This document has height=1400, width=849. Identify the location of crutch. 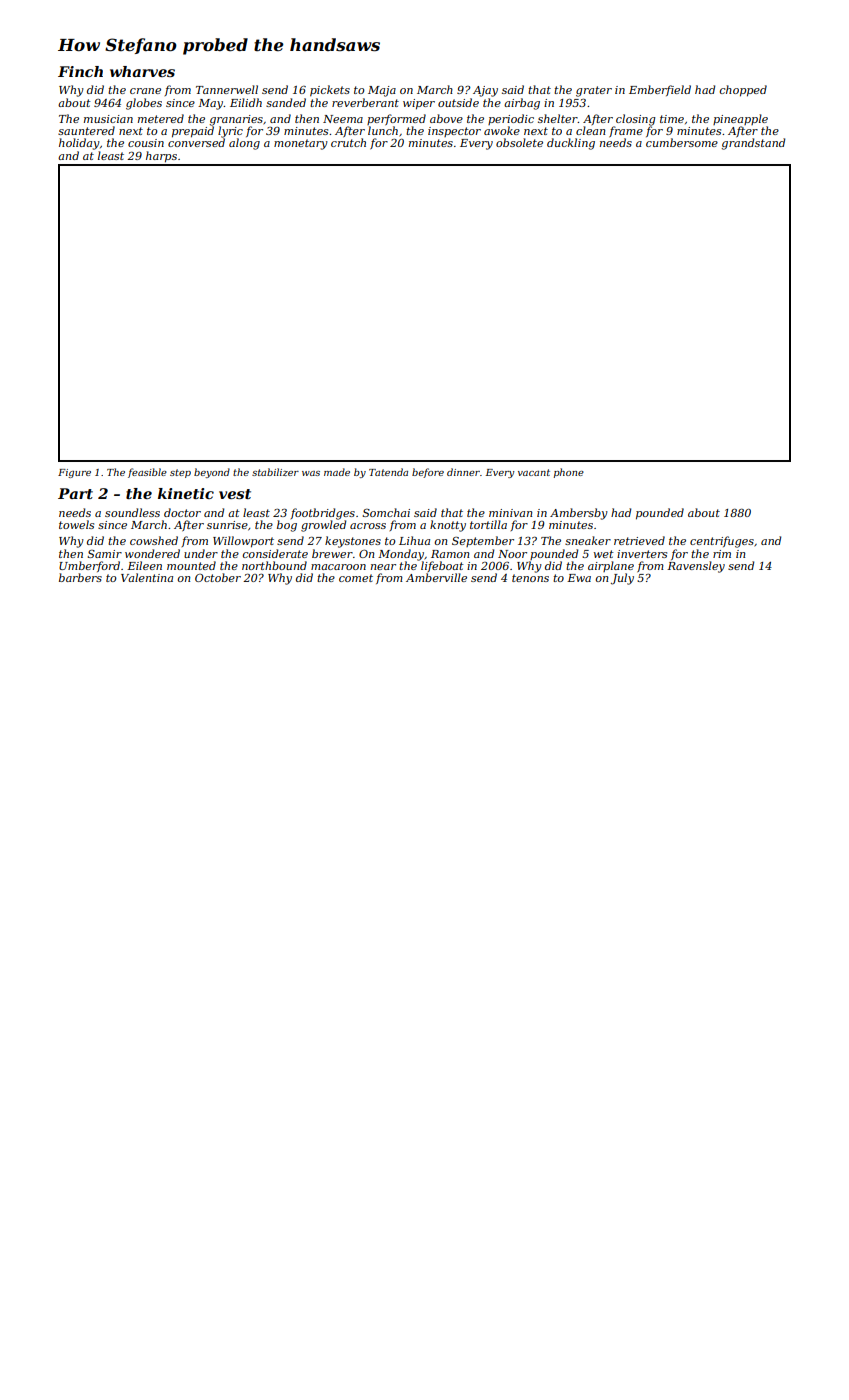
(348, 142).
